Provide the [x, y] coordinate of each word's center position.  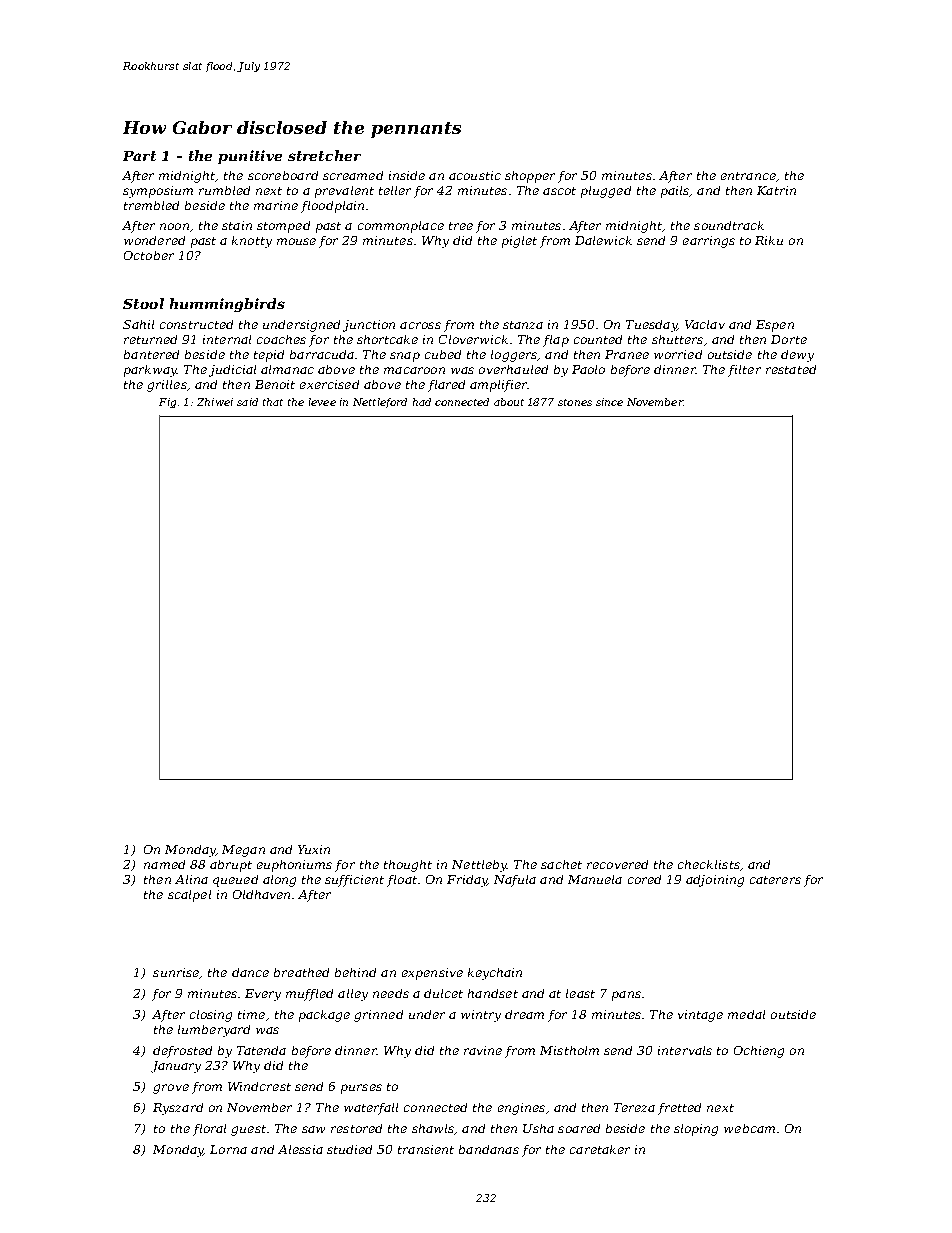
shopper [530, 177]
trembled [151, 205]
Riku [769, 240]
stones [575, 402]
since [609, 402]
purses [361, 1089]
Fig [167, 403]
